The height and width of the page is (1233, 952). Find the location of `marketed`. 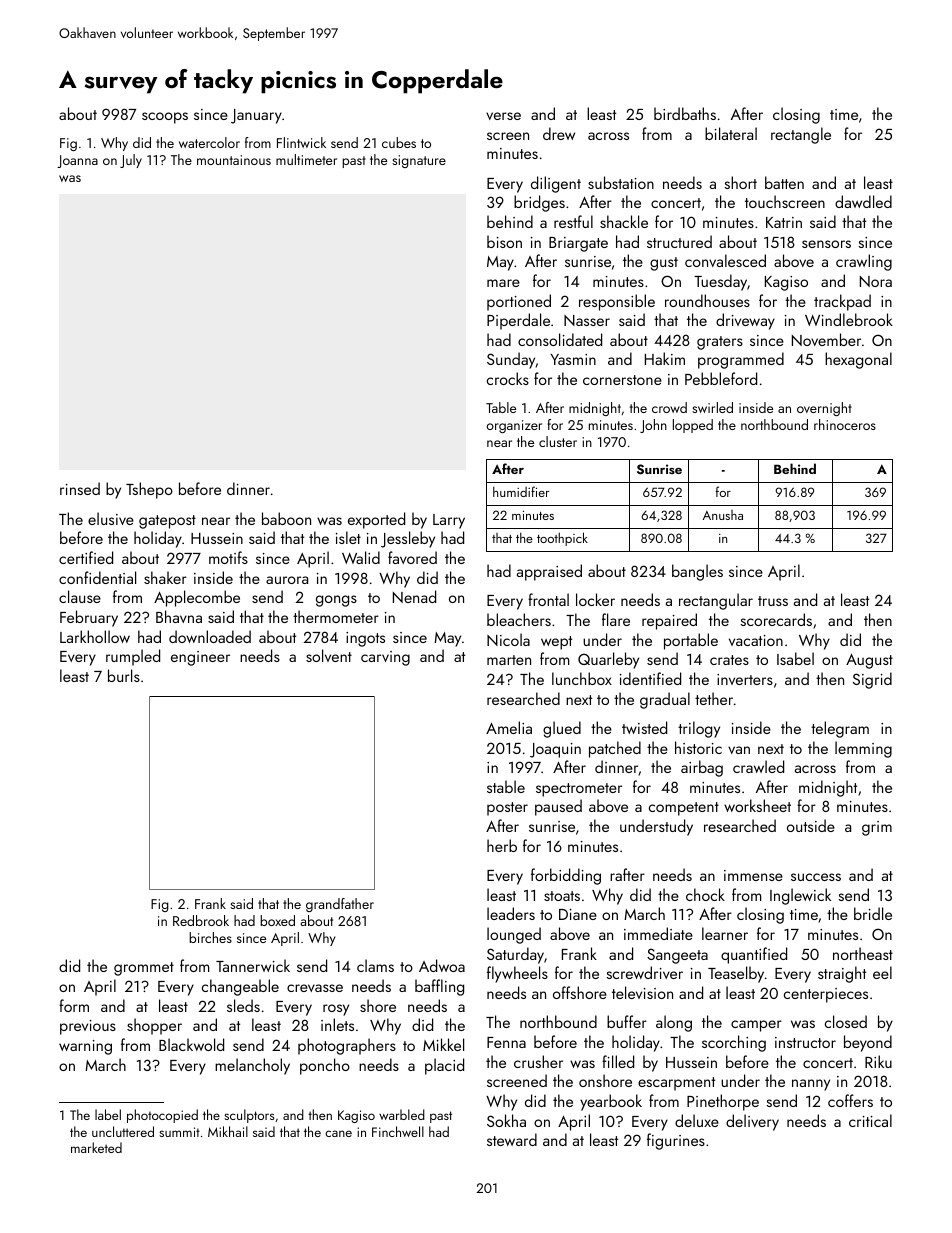

marketed is located at coordinates (96, 1147).
